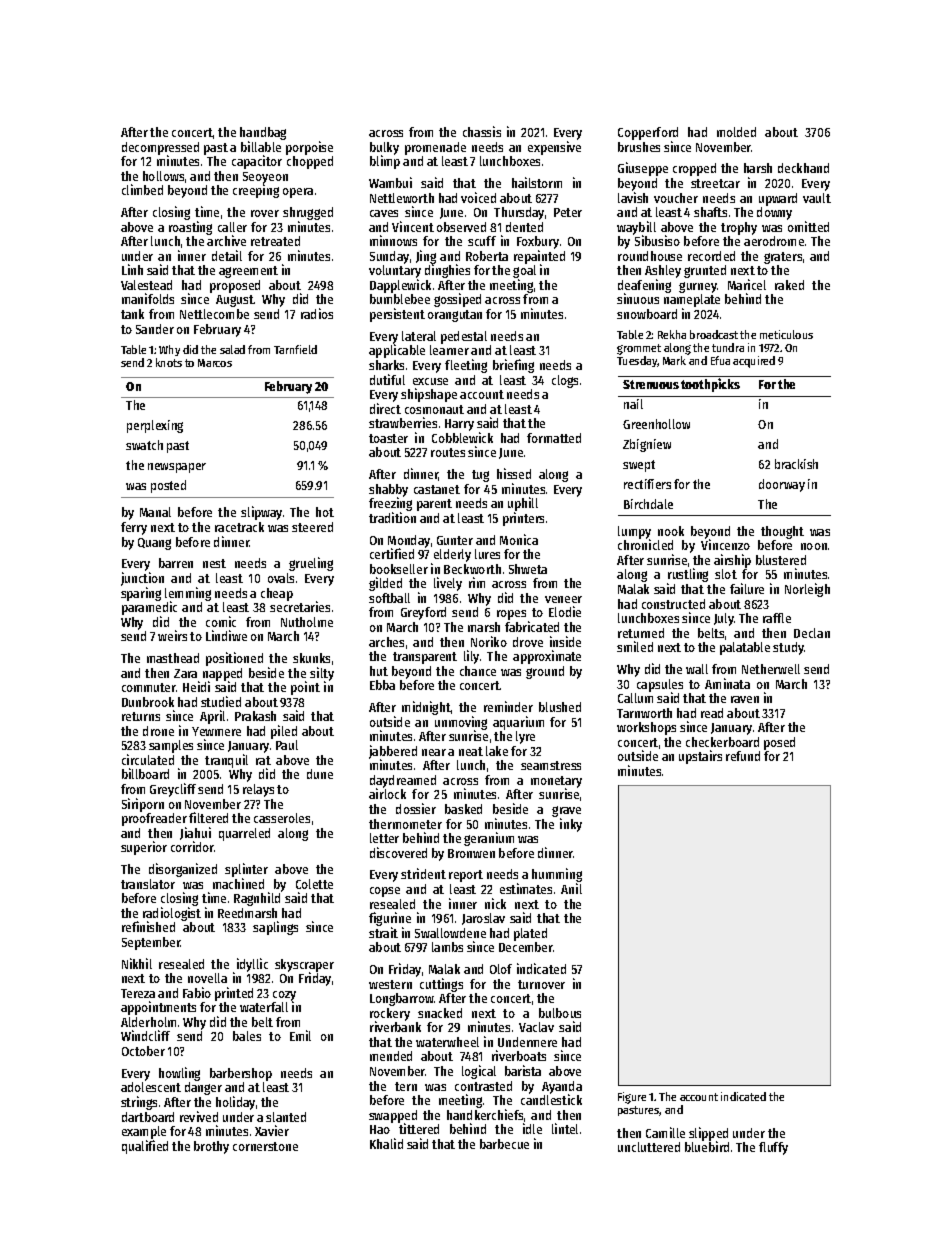  I want to click on lily, so click(471, 657).
